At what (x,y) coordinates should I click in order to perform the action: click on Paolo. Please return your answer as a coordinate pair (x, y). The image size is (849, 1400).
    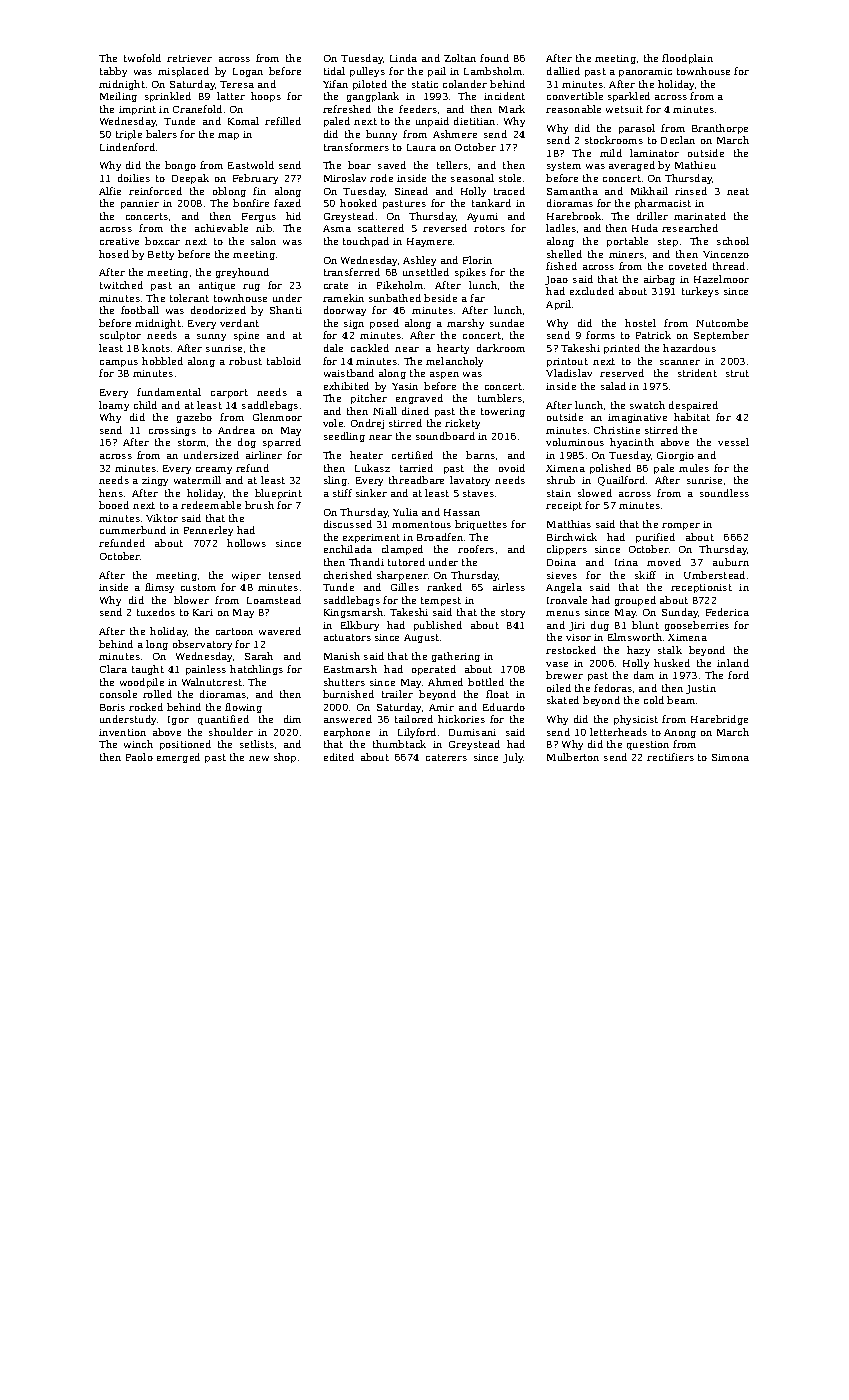
    Looking at the image, I should click on (139, 757).
